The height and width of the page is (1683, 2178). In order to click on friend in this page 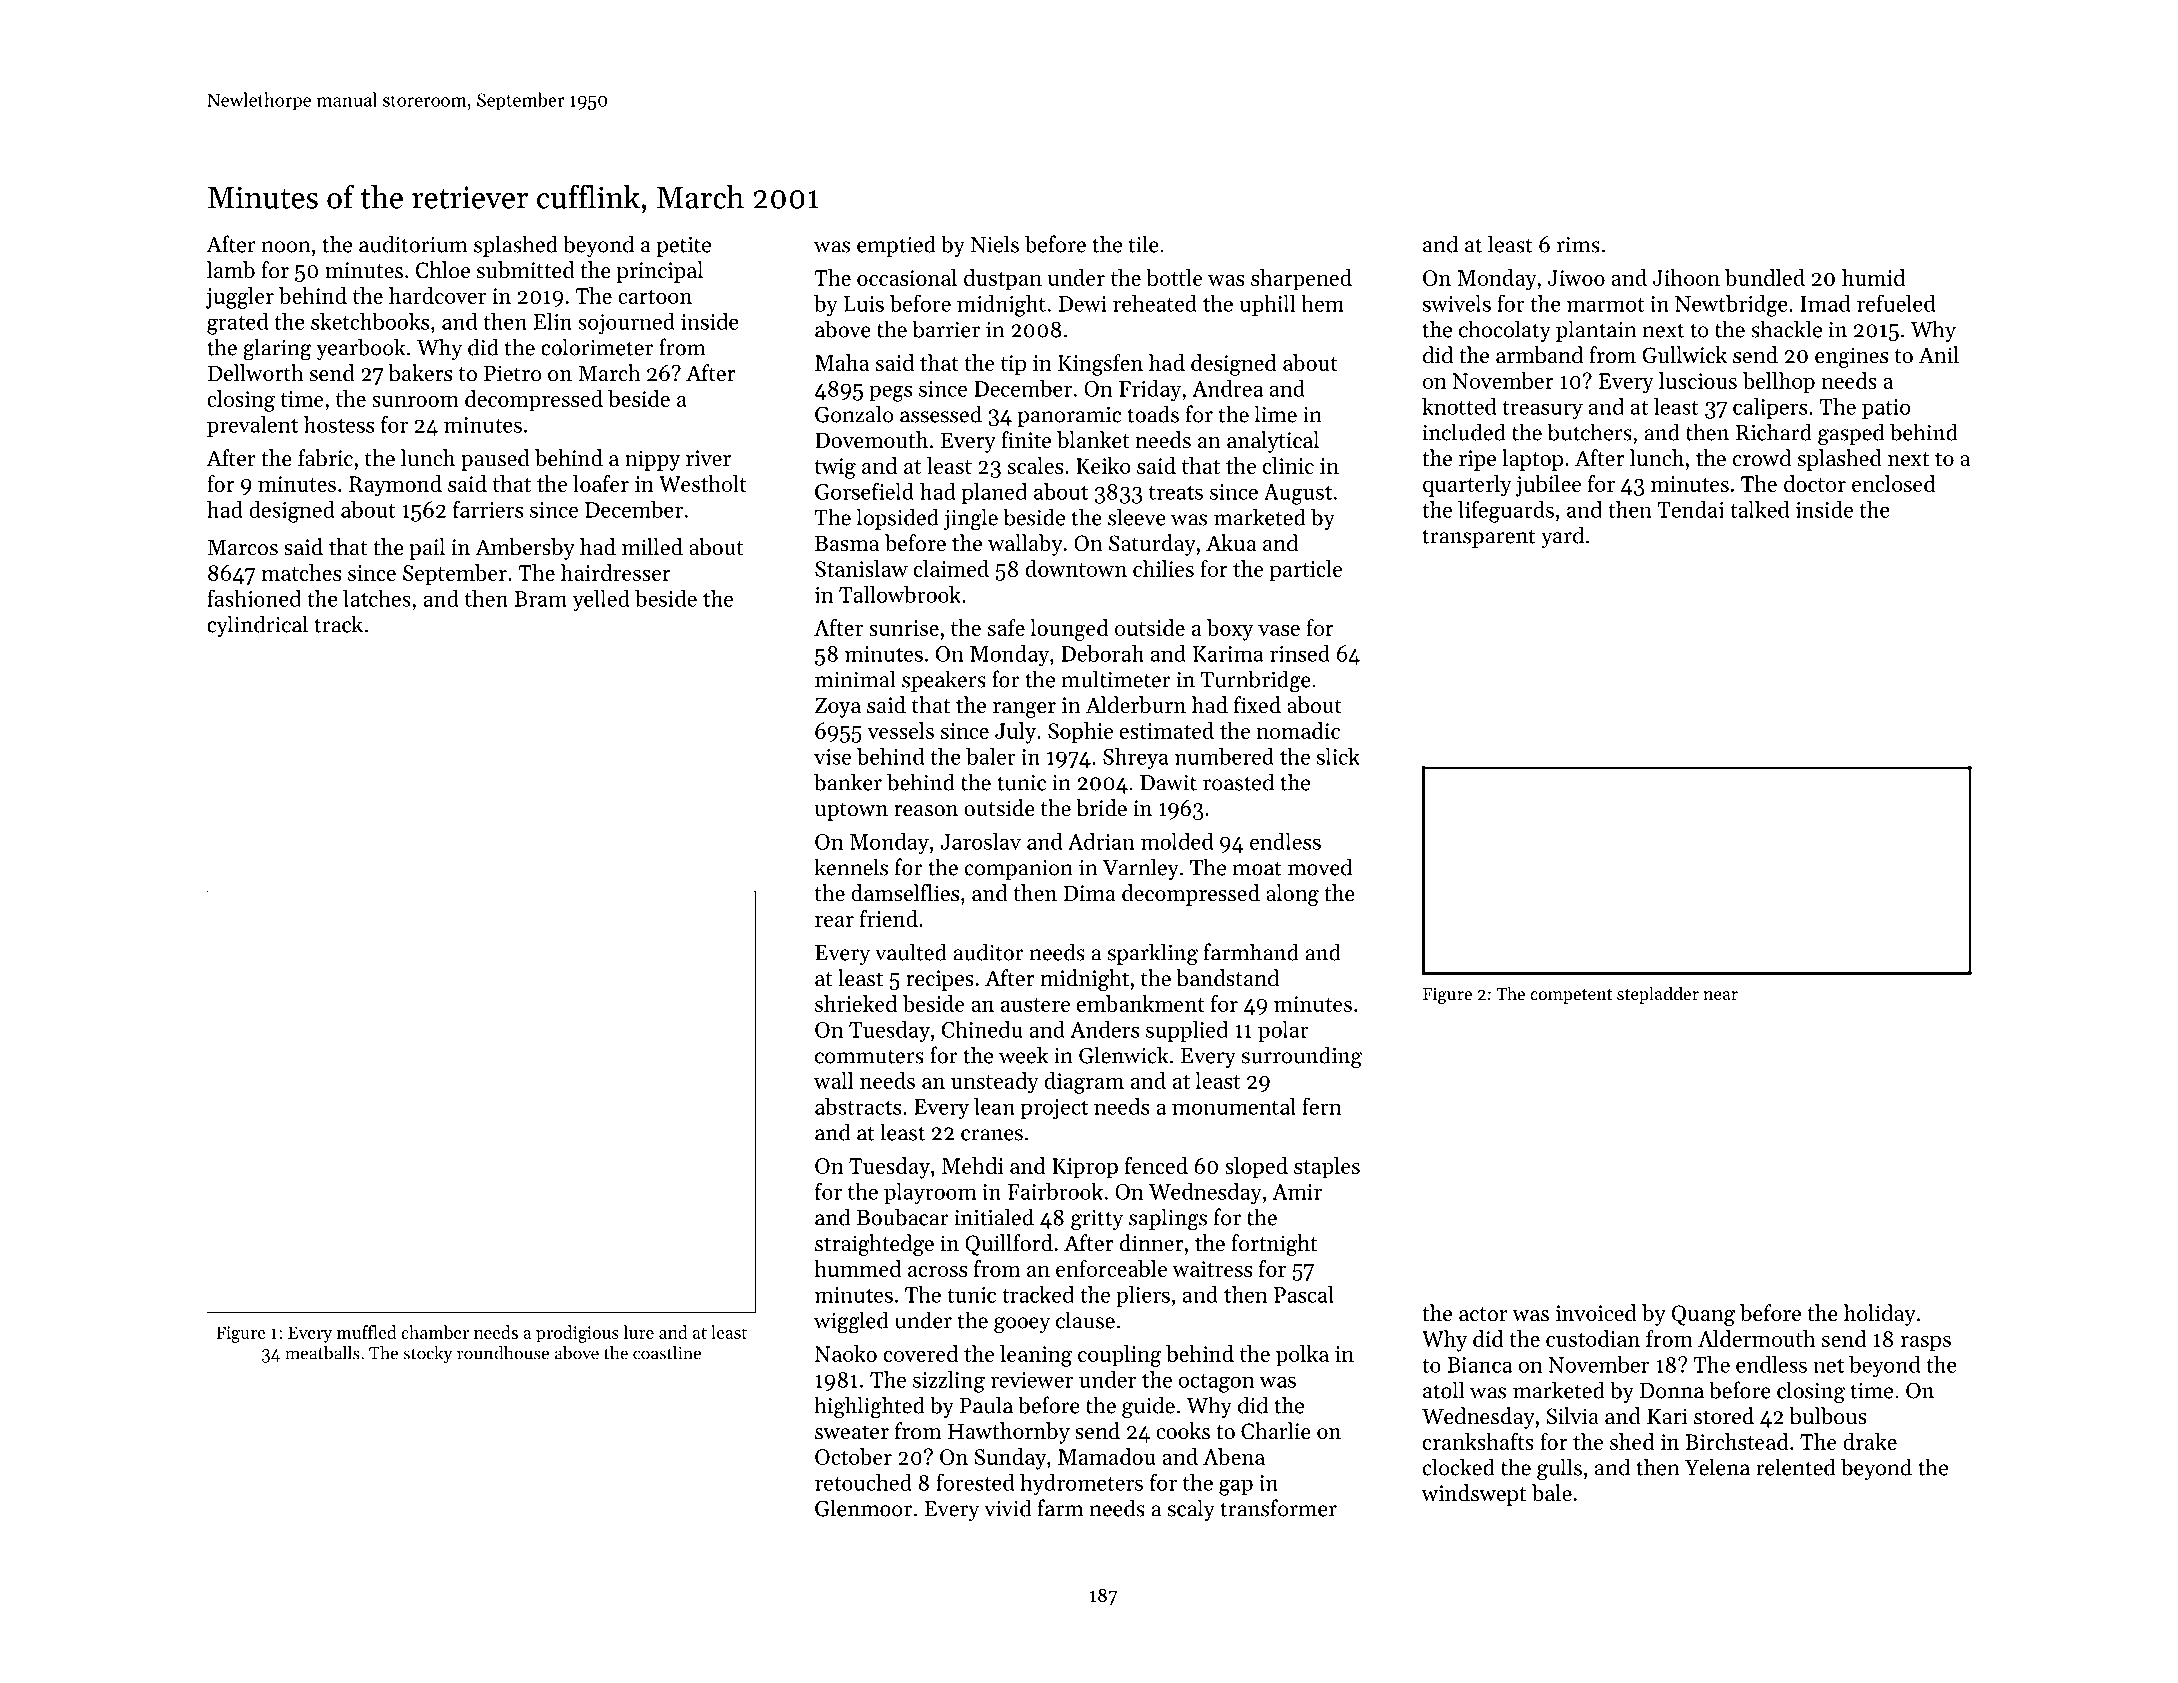, I will do `click(889, 918)`.
